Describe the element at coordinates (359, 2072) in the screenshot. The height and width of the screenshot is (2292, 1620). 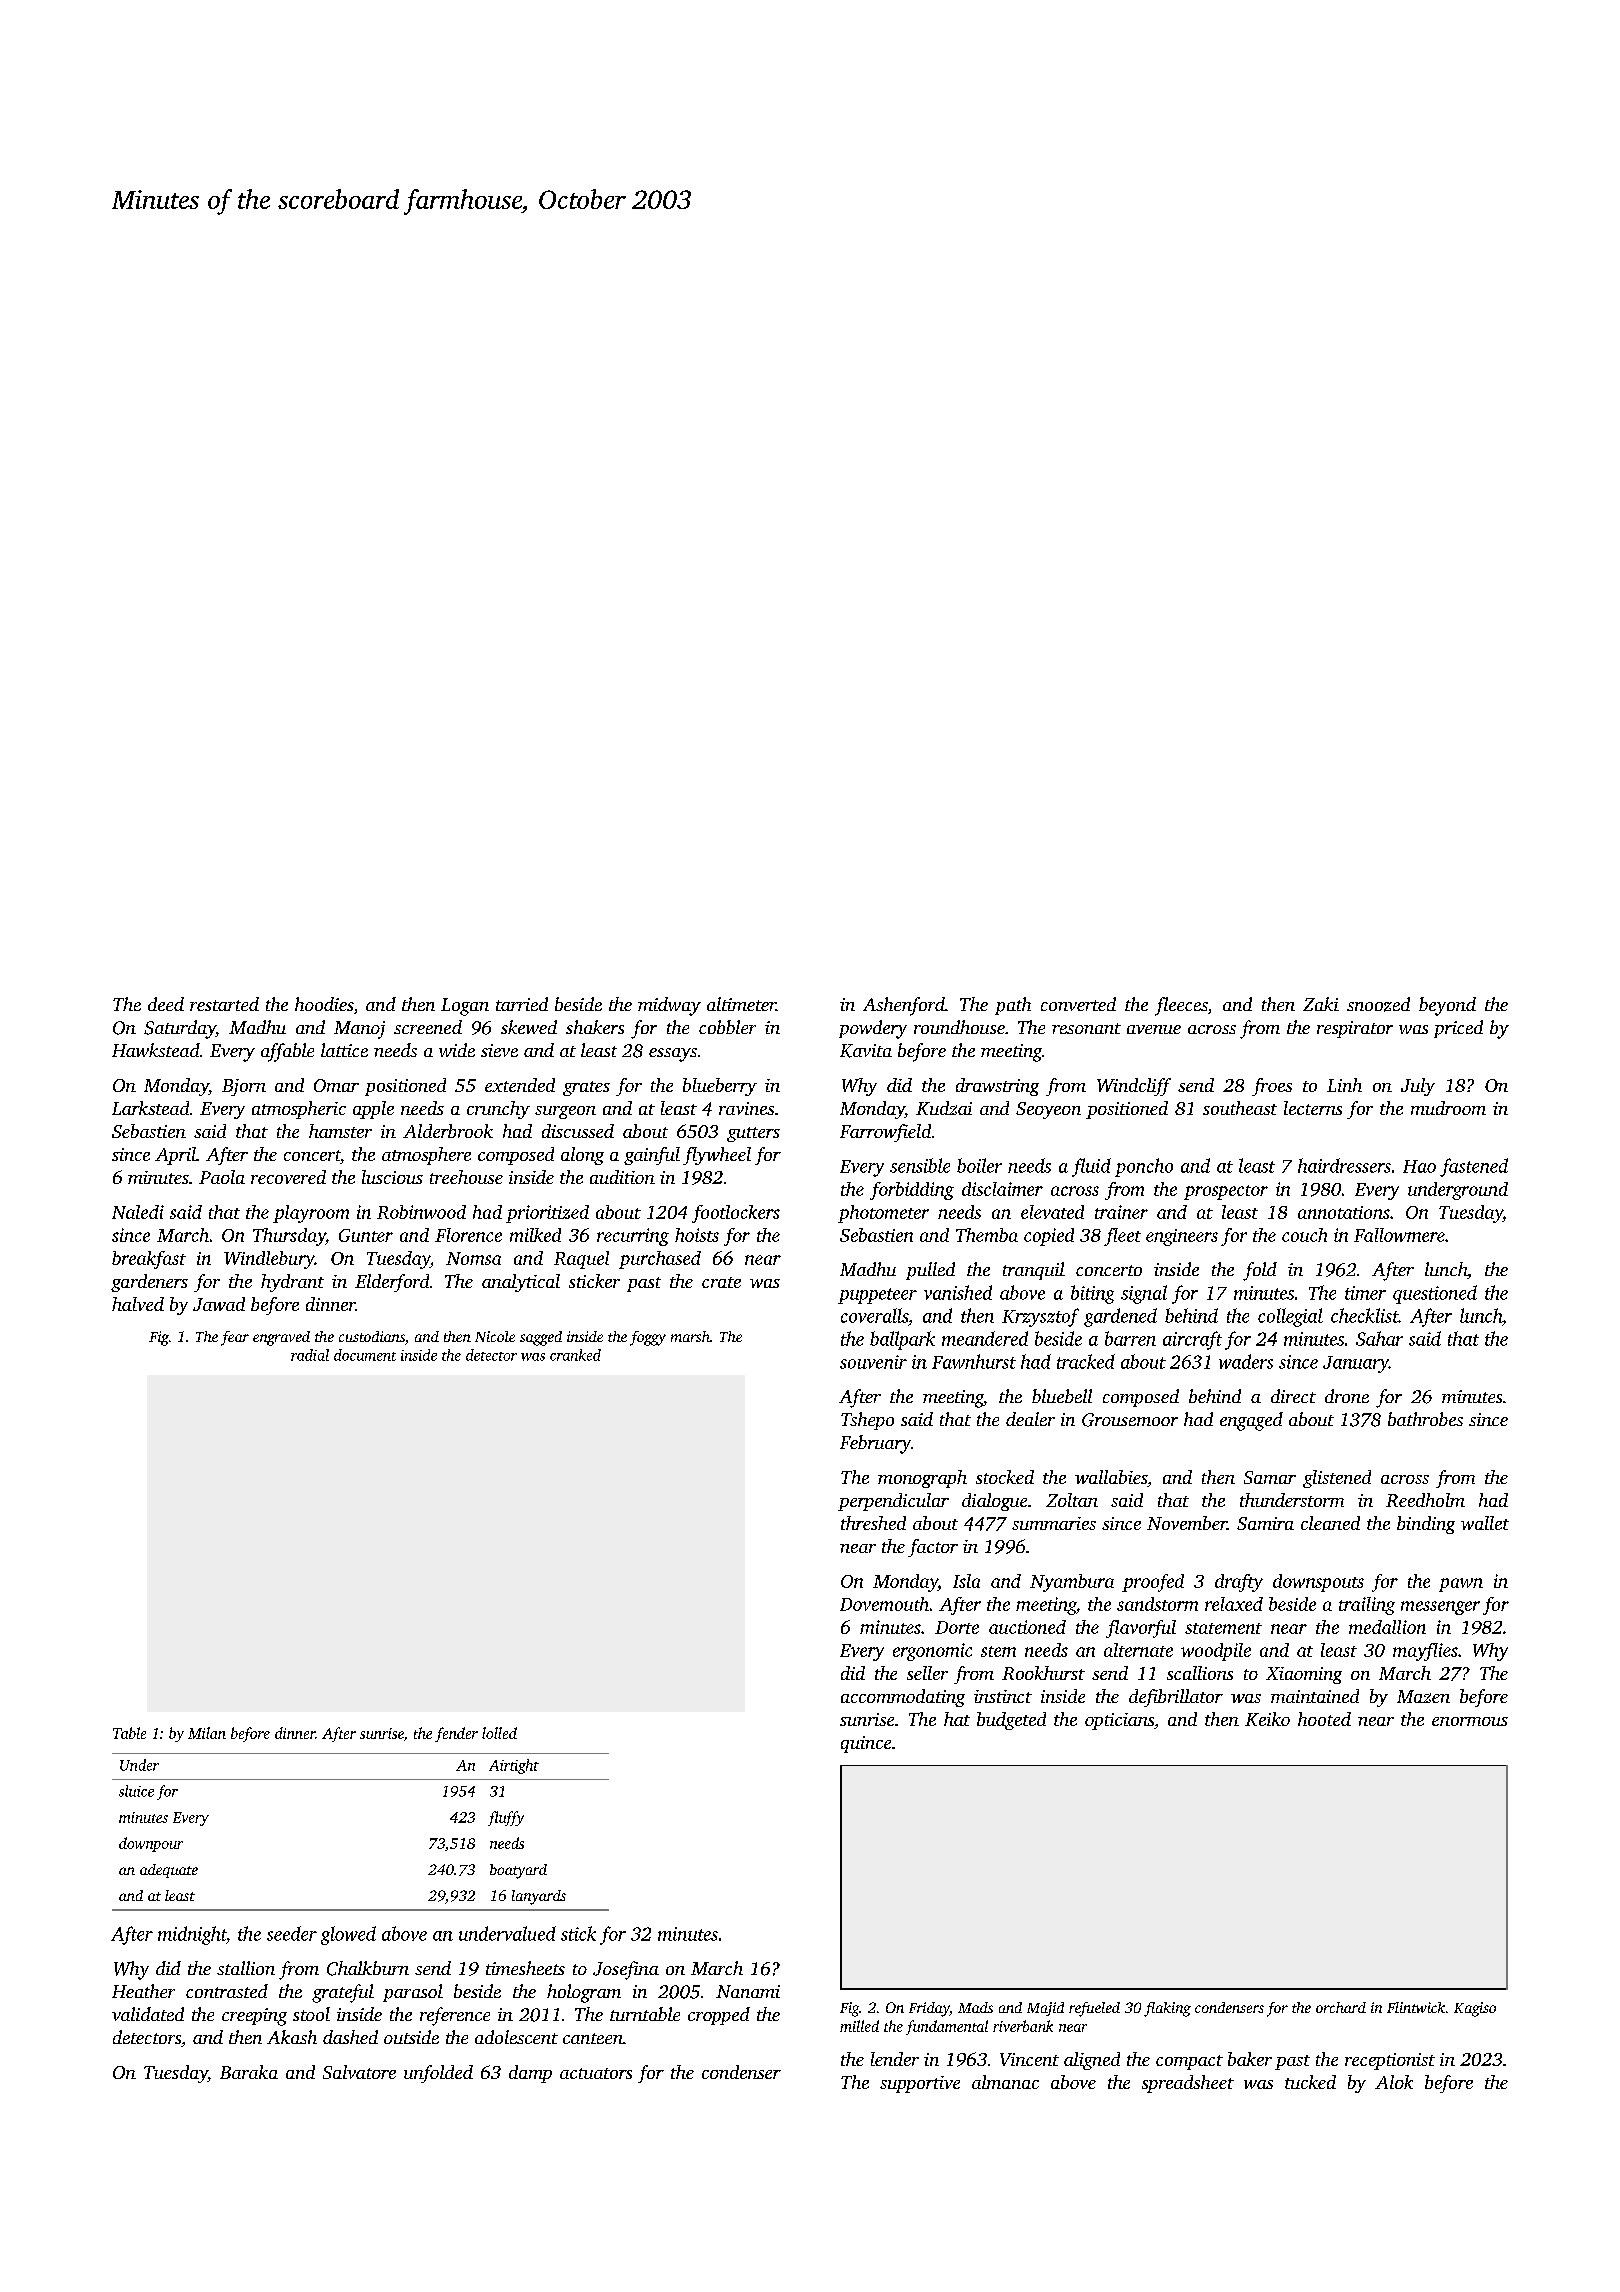
I see `Salvatore` at that location.
